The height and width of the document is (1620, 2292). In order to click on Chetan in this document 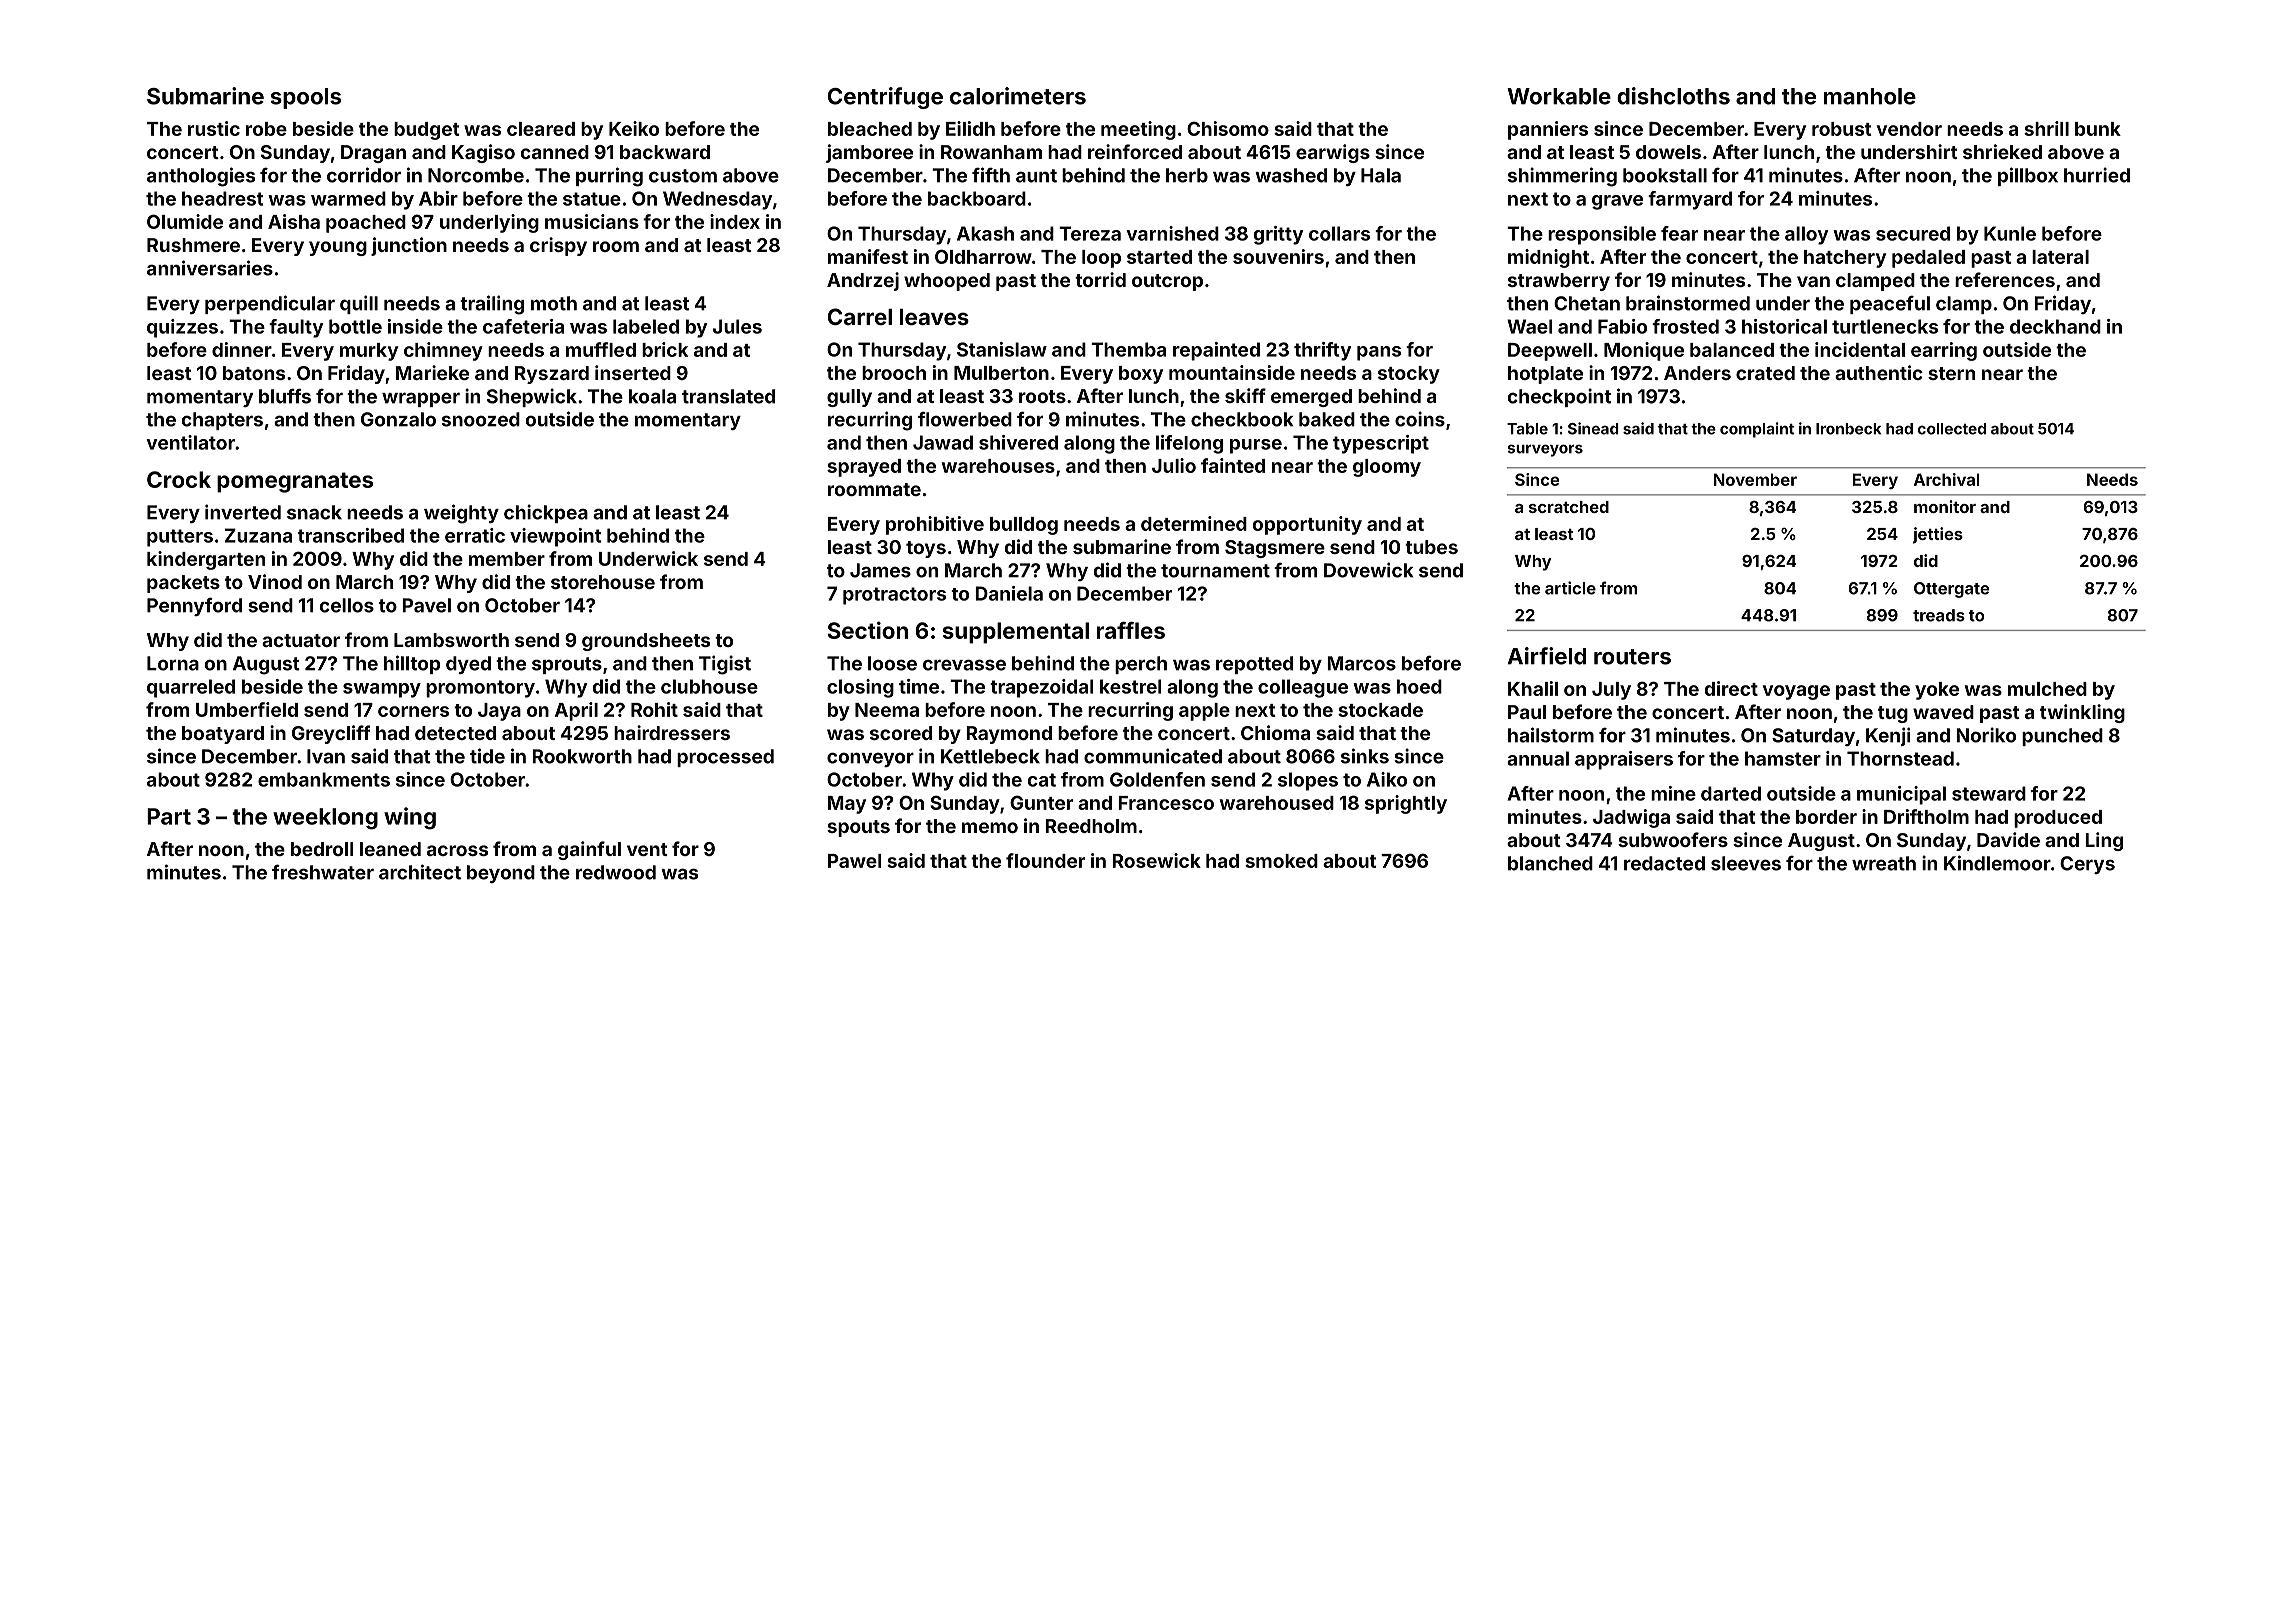, I will do `click(1587, 303)`.
